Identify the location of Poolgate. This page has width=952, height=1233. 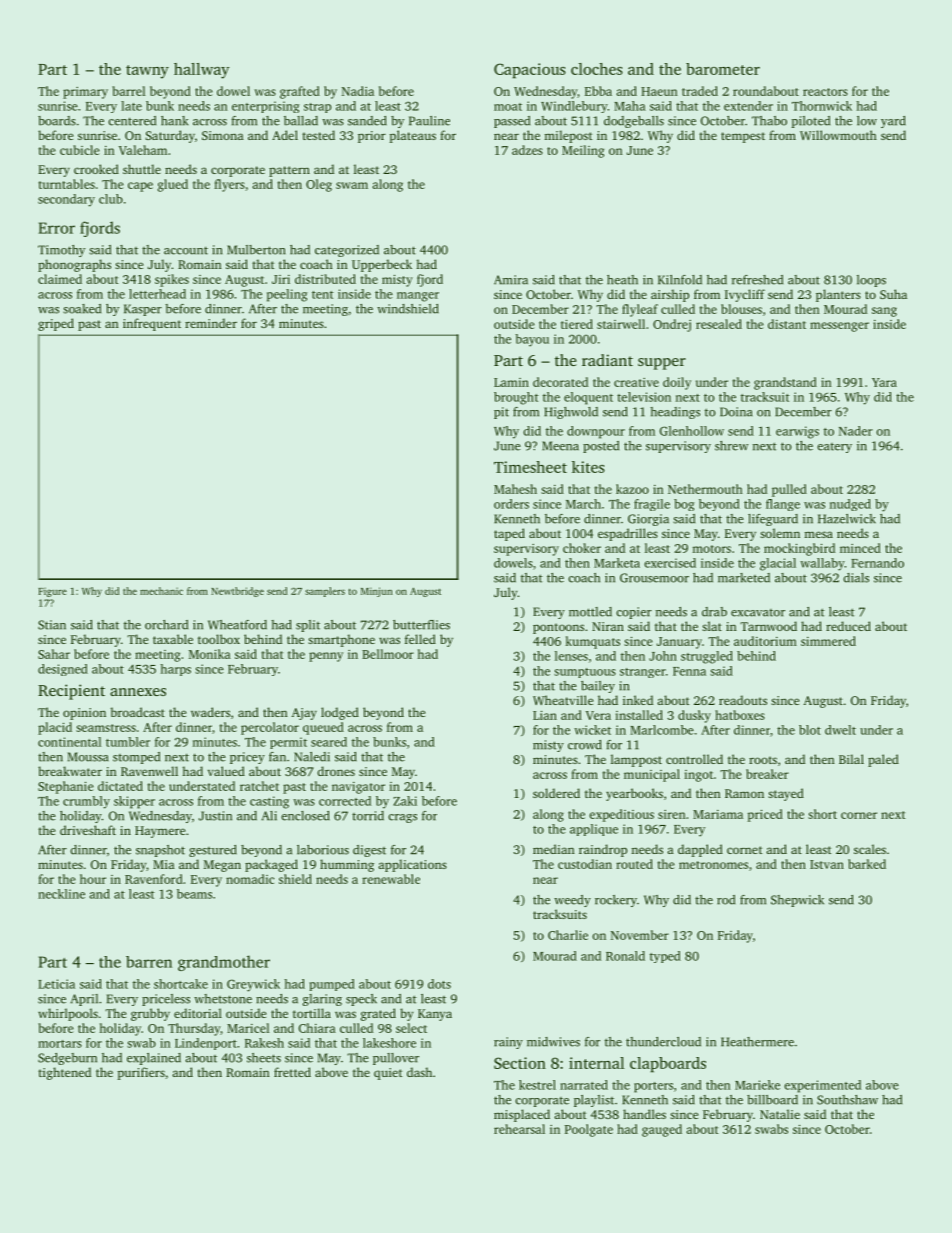
(589, 1130).
